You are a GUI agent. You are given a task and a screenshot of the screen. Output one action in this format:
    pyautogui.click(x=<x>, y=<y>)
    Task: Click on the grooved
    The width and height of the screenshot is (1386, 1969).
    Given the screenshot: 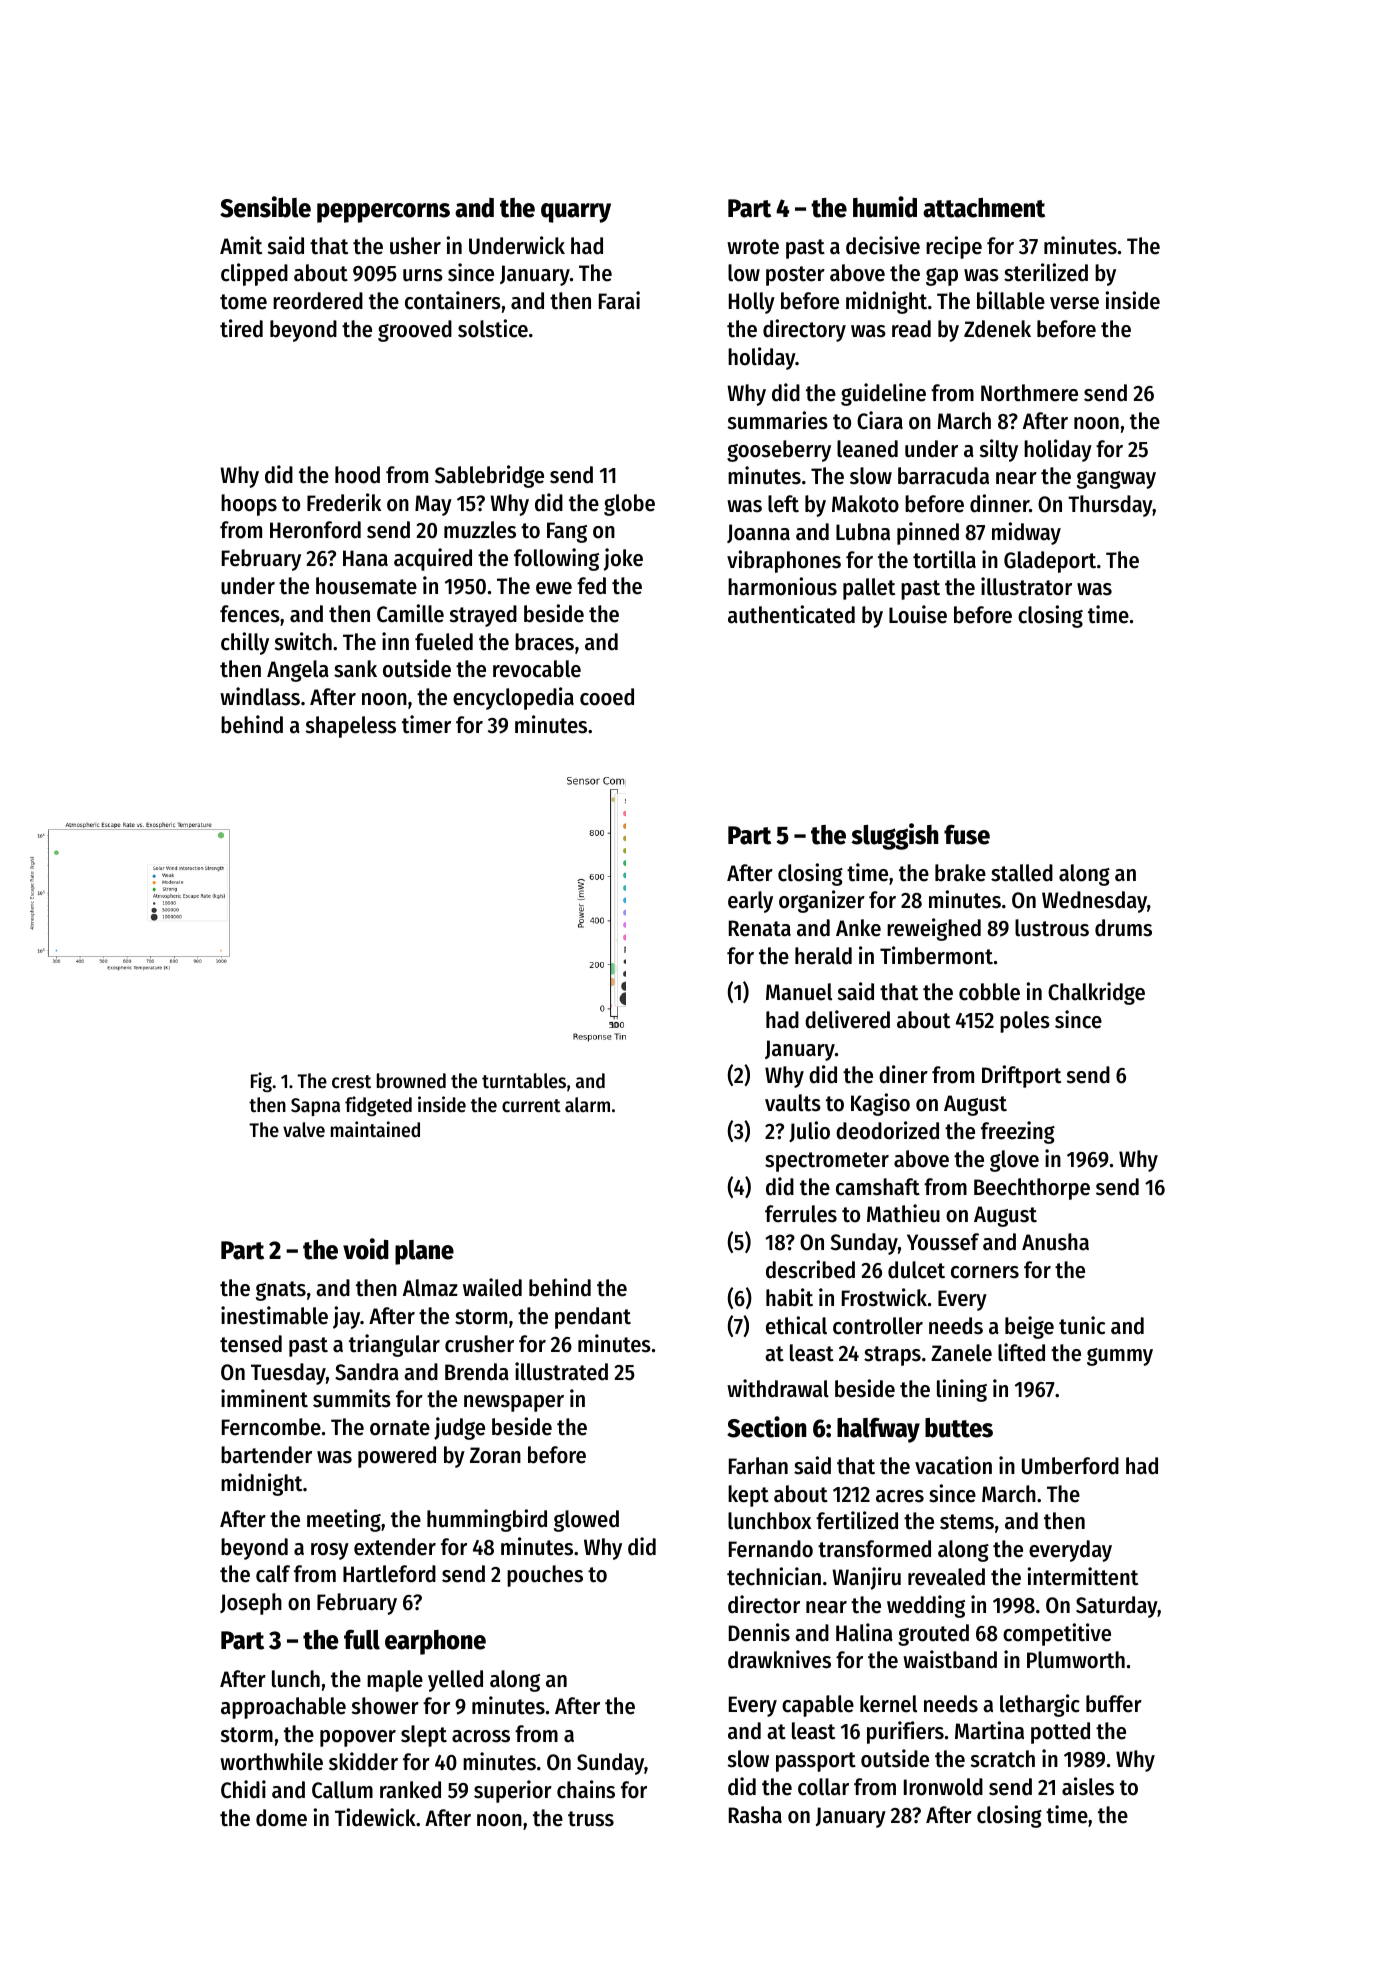 What is the action you would take?
    pyautogui.click(x=415, y=331)
